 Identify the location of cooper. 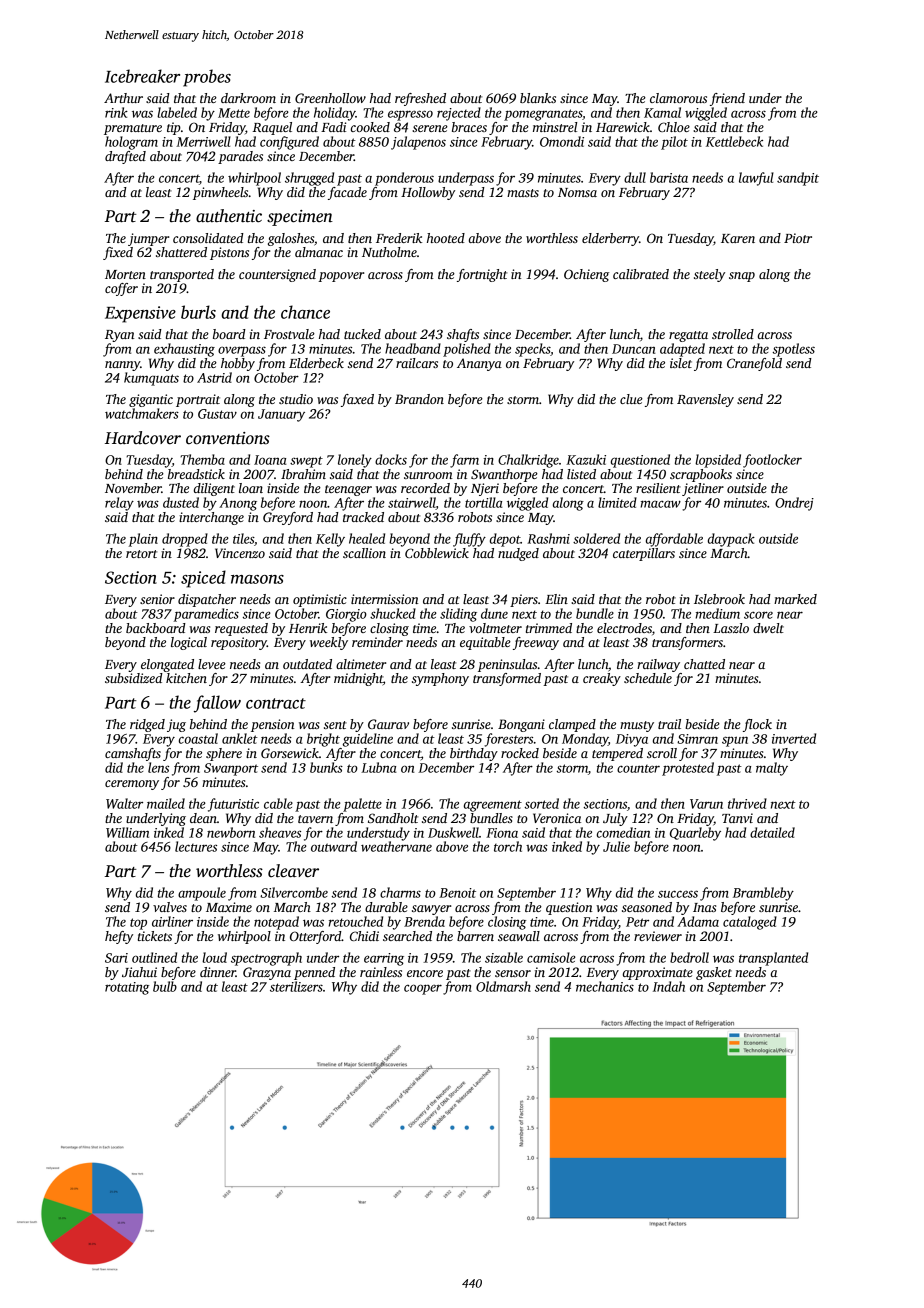
(423, 989).
